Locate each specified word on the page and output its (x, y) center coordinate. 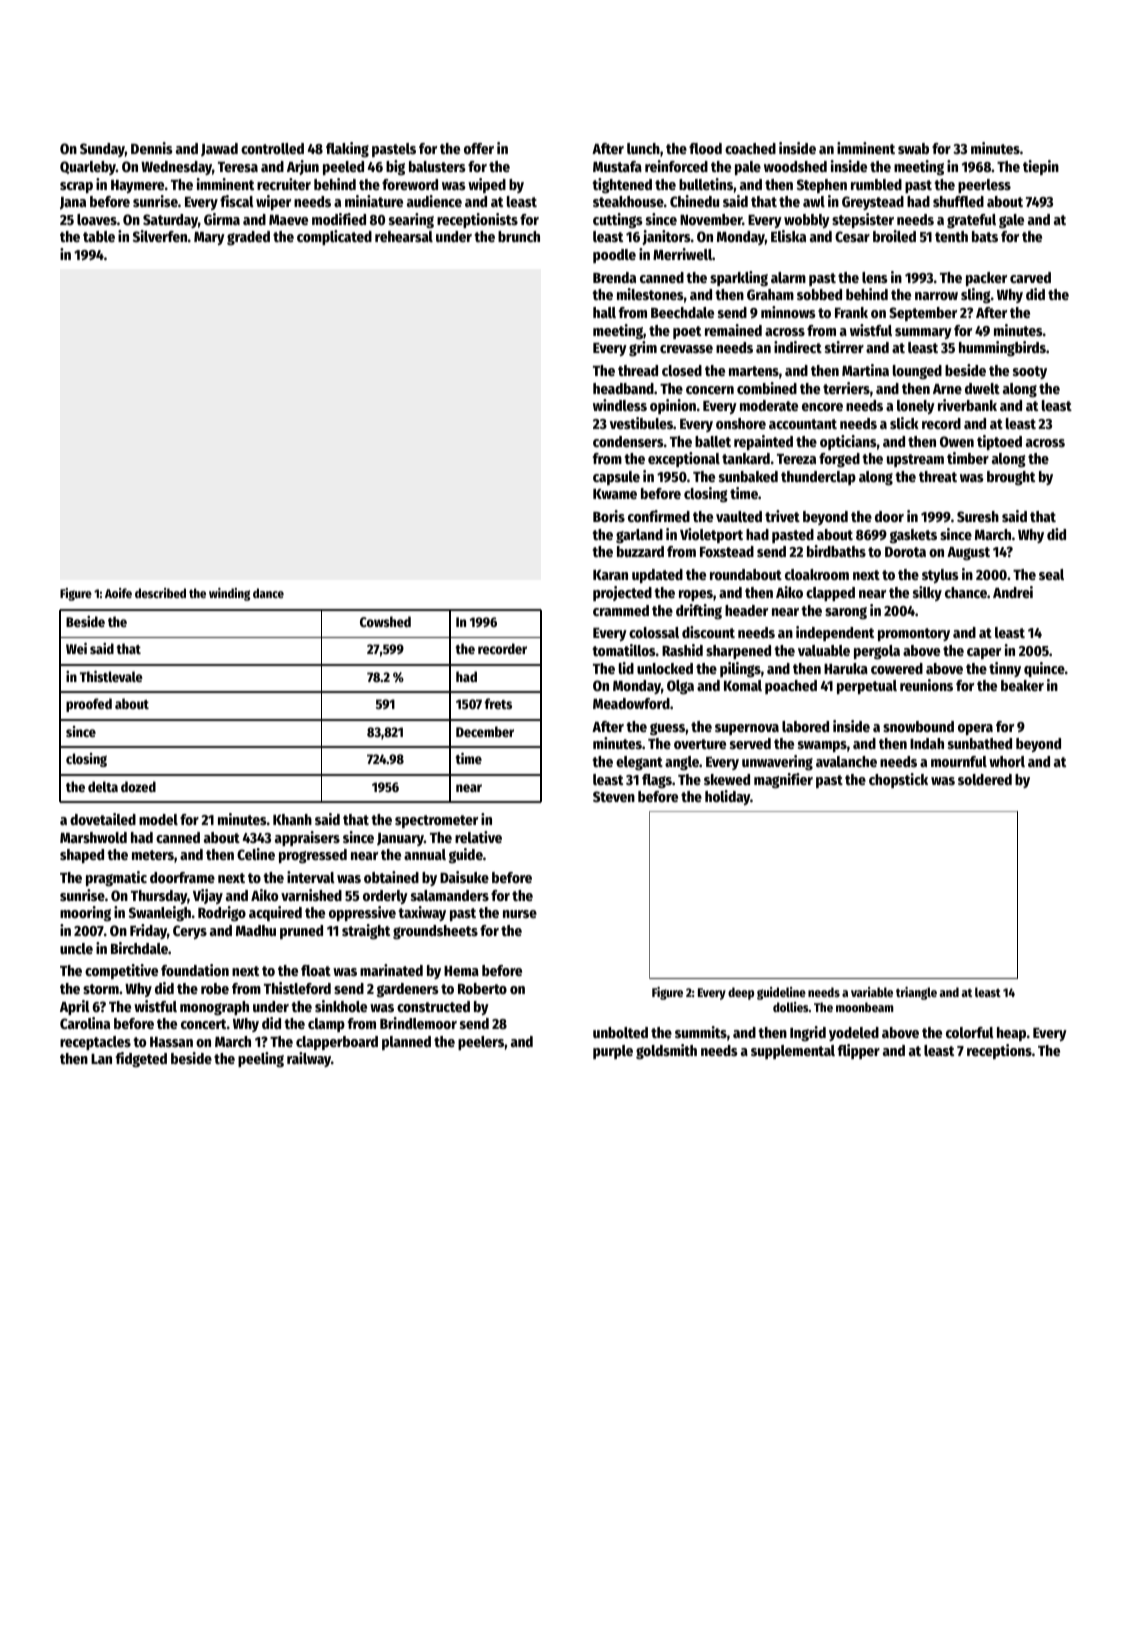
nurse (520, 914)
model (158, 819)
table (99, 236)
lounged (917, 372)
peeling (261, 1060)
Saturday (170, 221)
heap (1011, 1034)
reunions (926, 685)
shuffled (958, 201)
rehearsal (404, 236)
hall (604, 312)
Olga (680, 687)
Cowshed (385, 621)
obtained (391, 877)
